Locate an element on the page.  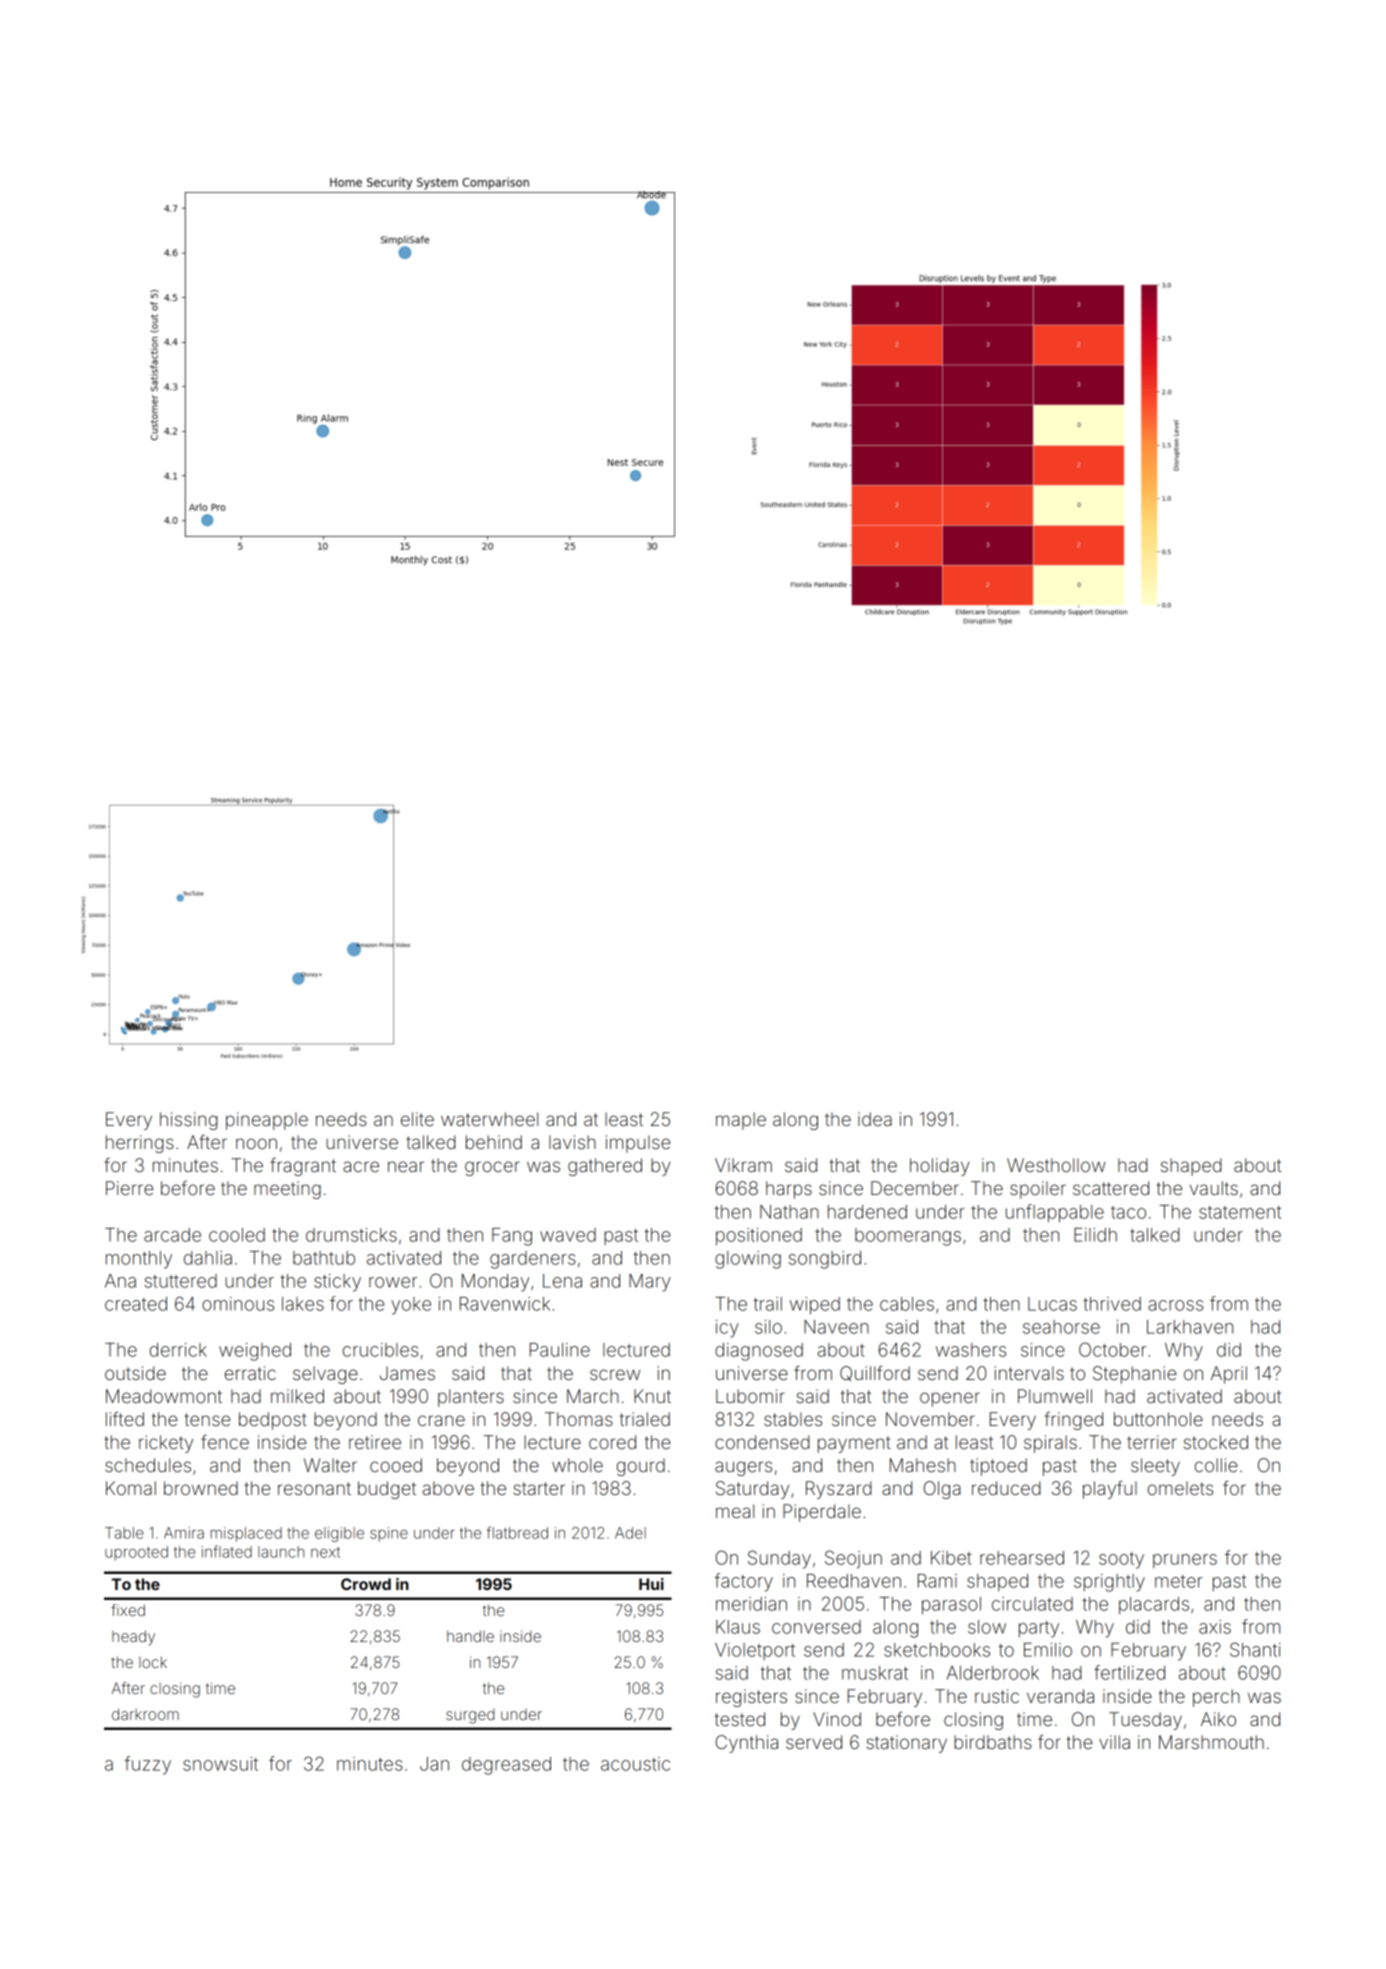
Westhollow is located at coordinates (1056, 1165).
